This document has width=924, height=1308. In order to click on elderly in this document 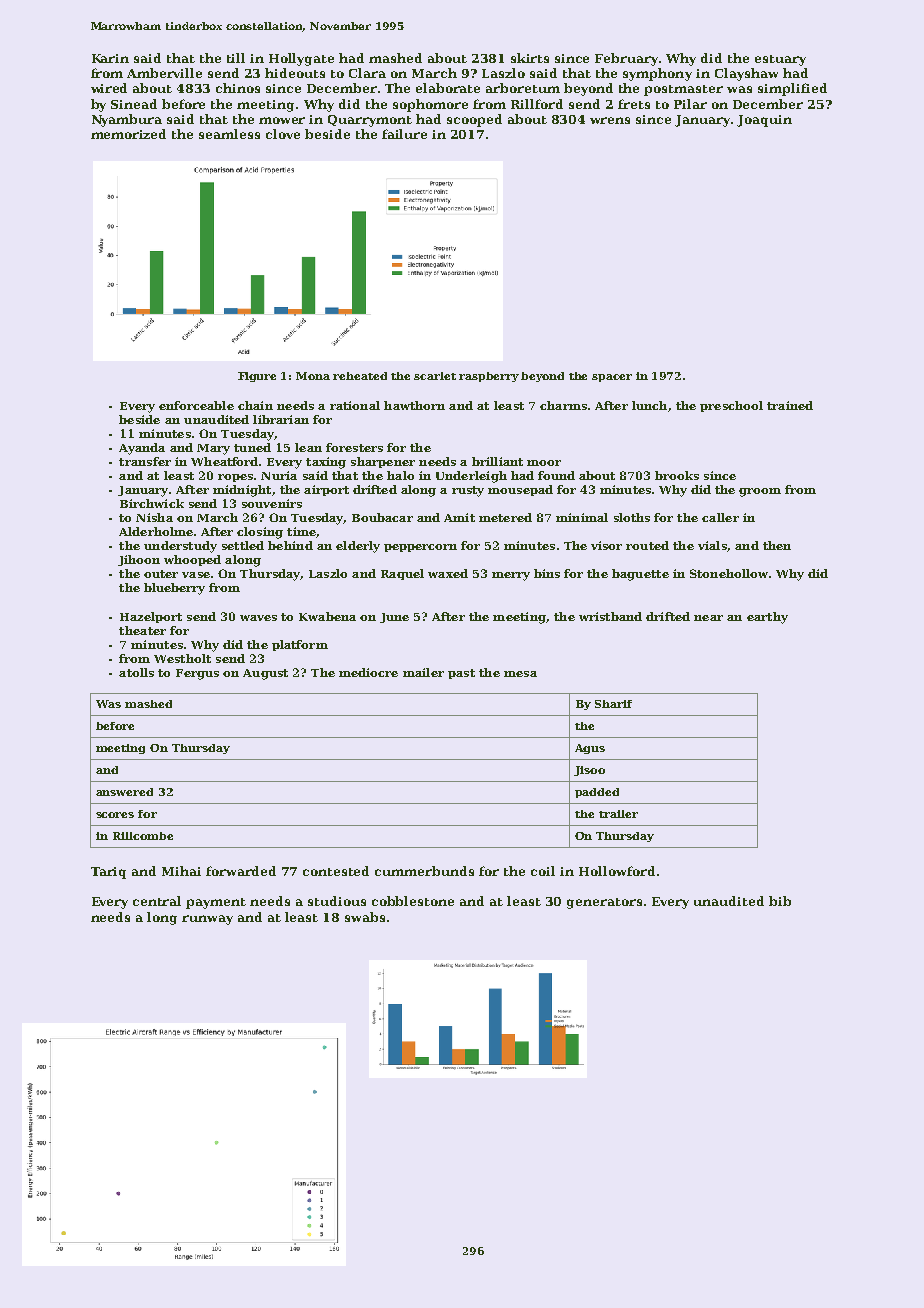, I will do `click(358, 547)`.
